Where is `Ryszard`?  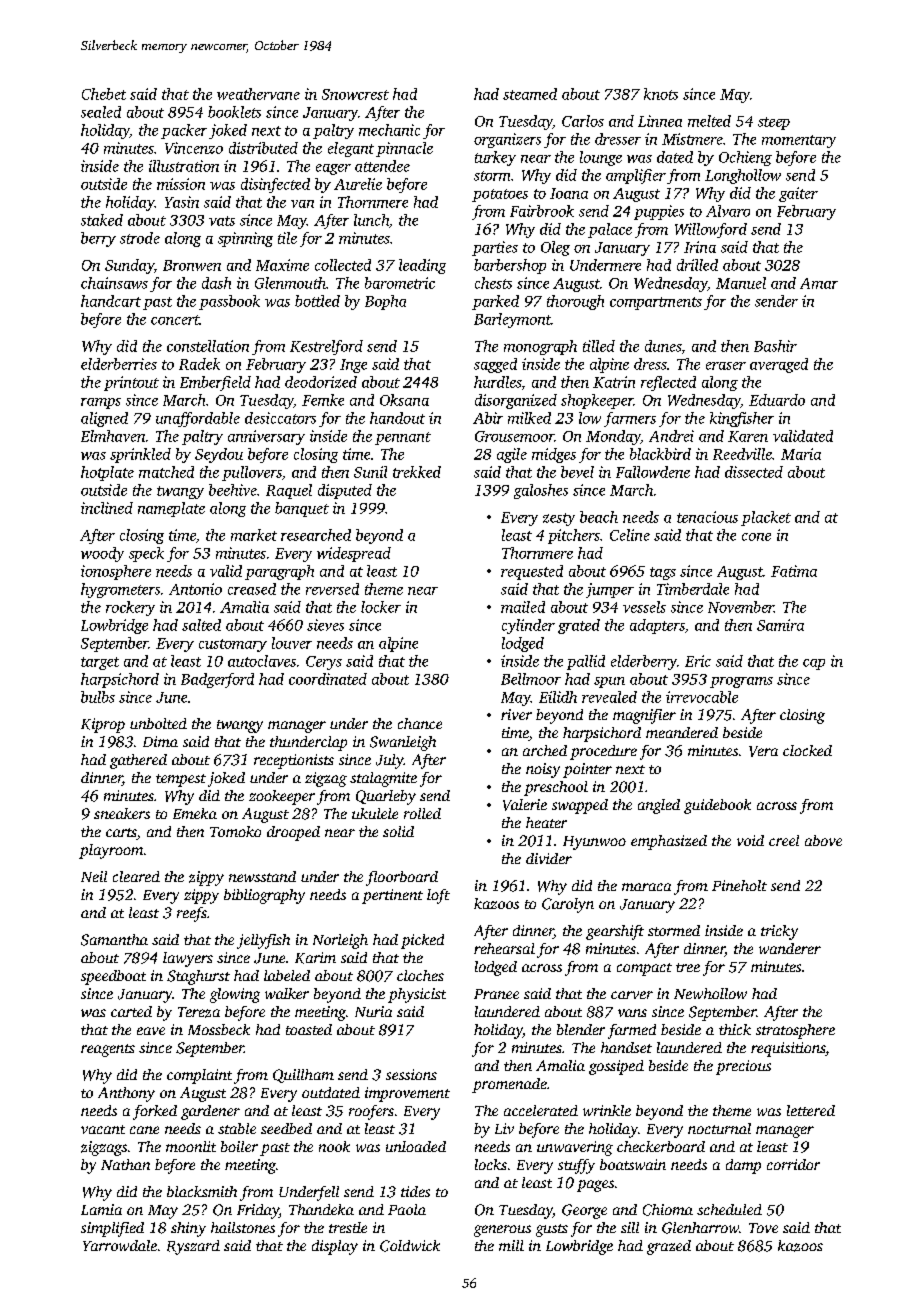
Ryszard is located at coordinates (193, 1247).
